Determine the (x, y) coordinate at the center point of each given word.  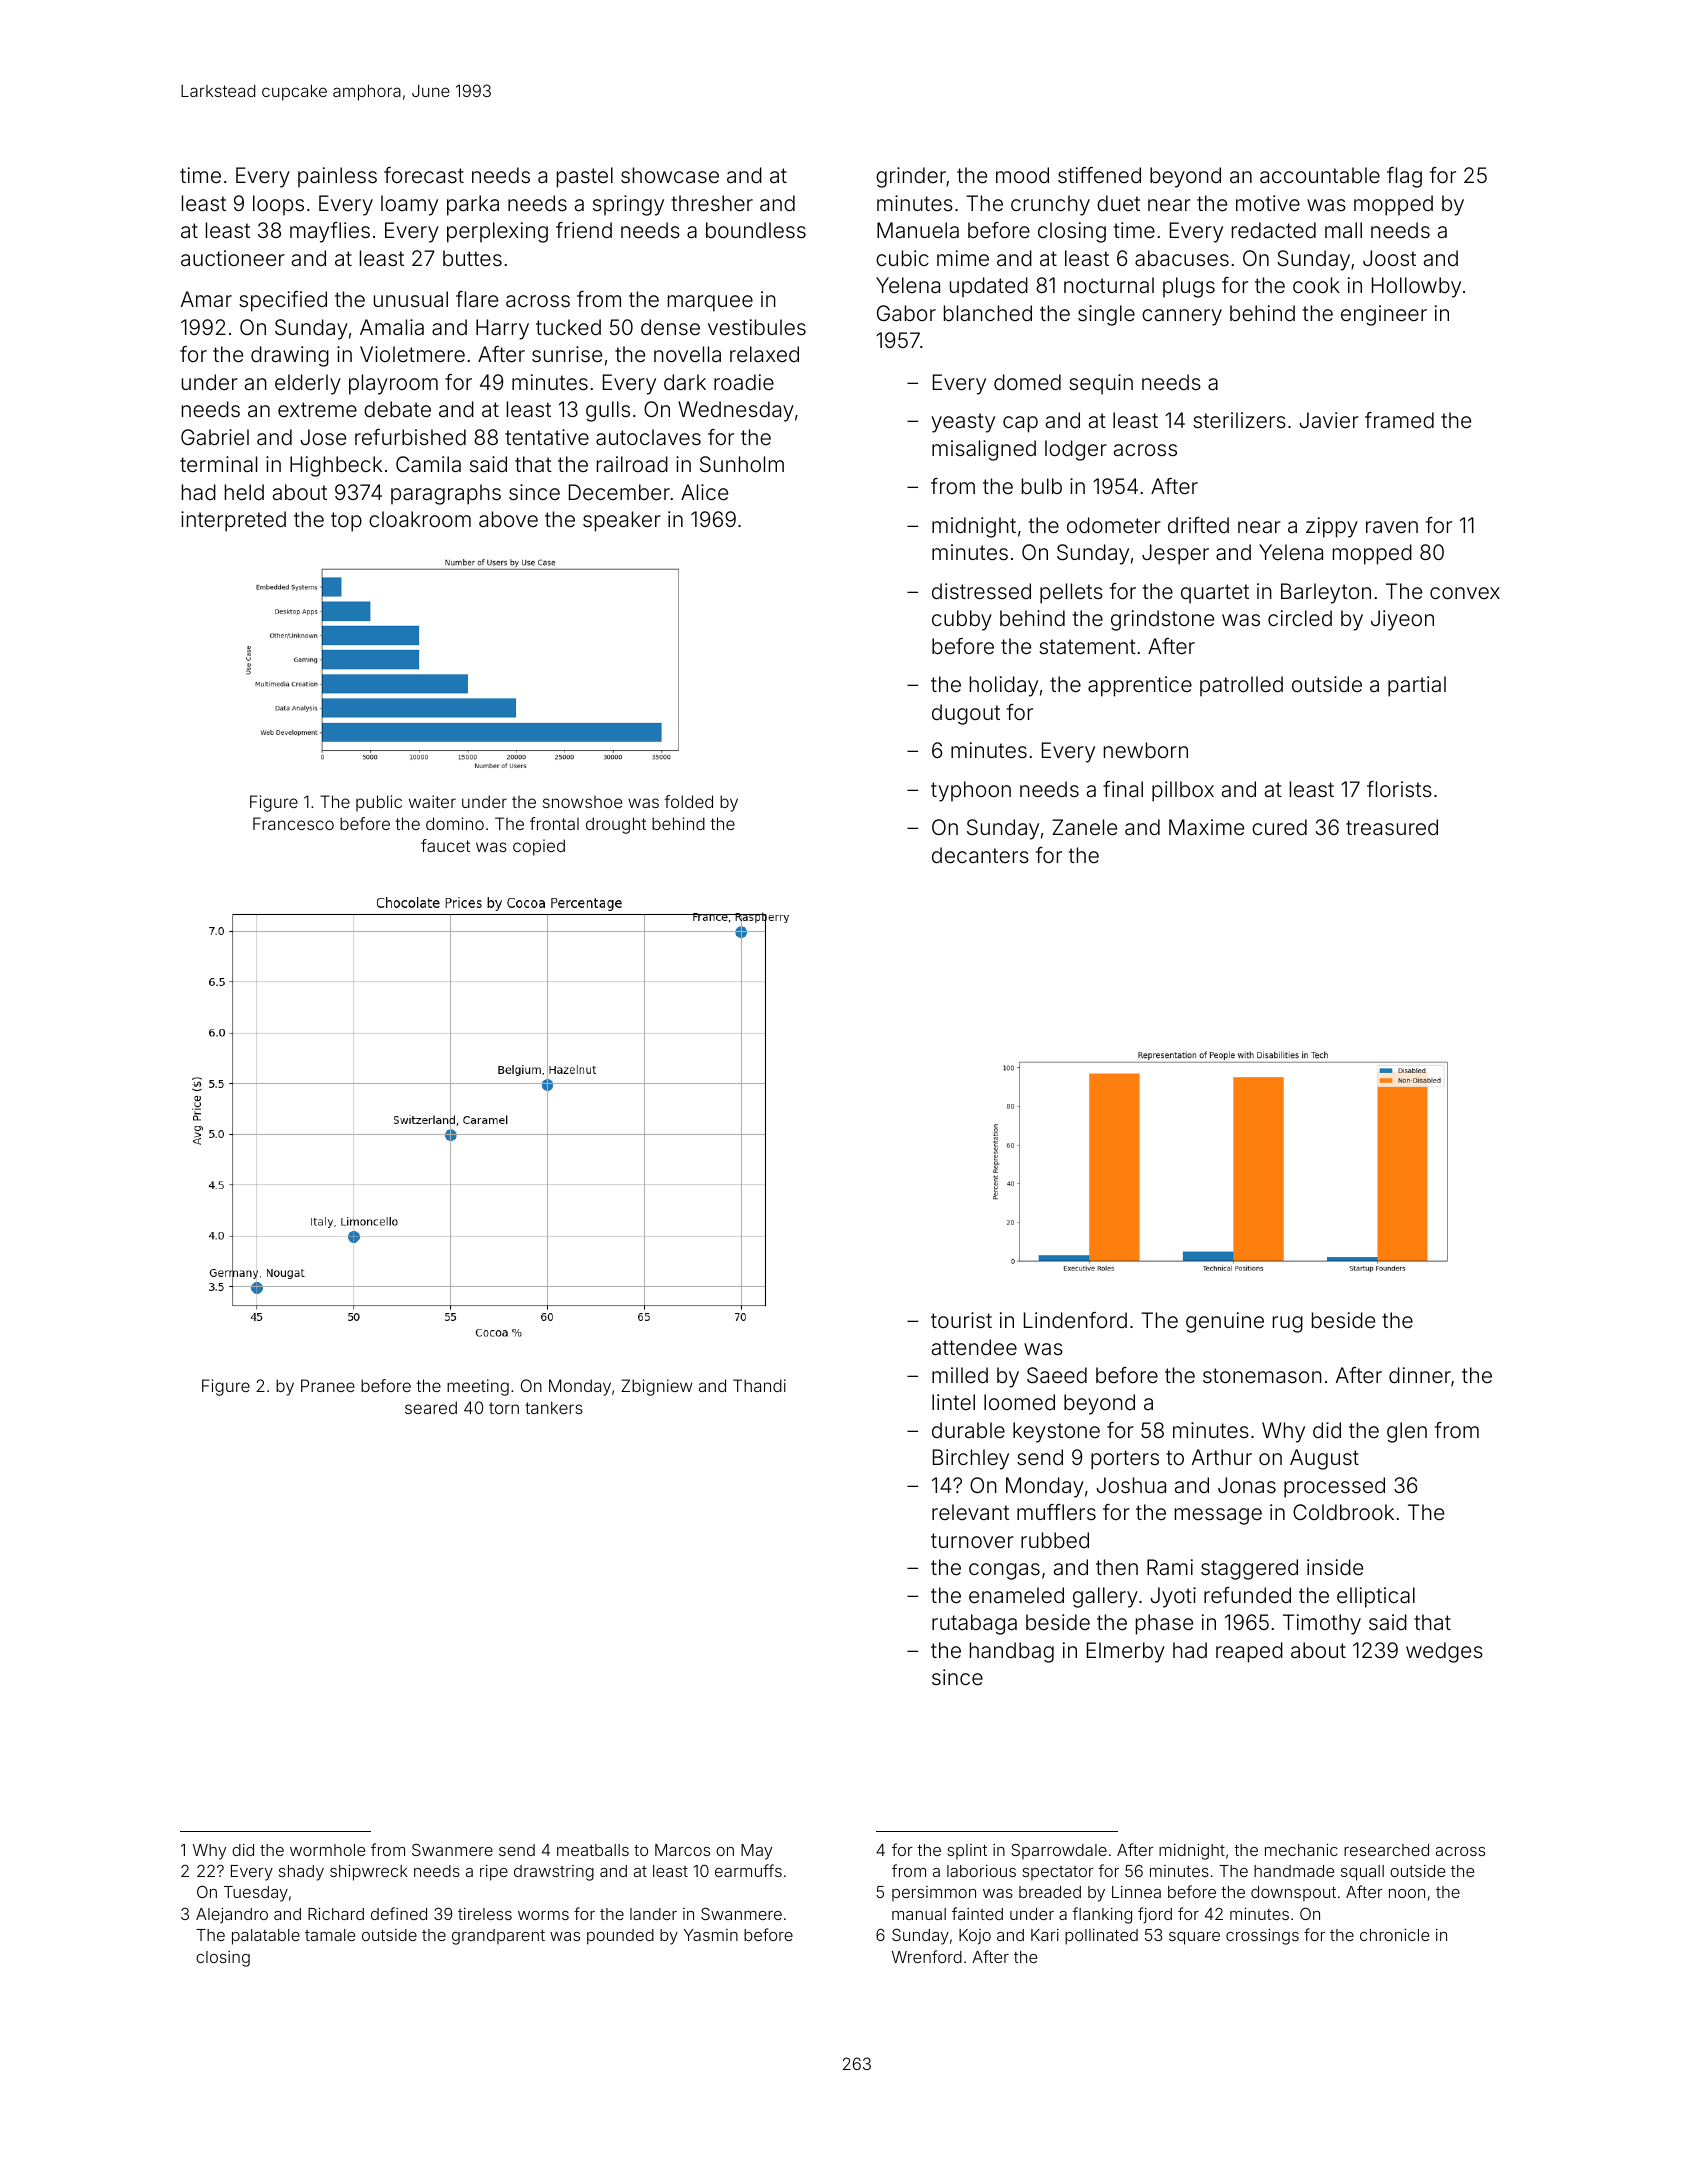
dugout (966, 714)
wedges (1444, 1652)
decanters (980, 855)
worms (543, 1915)
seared (431, 1407)
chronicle (1394, 1935)
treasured (1392, 827)
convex (1465, 593)
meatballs (593, 1850)
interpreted (233, 521)
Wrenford (927, 1956)
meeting (478, 1387)
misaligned (984, 450)
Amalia (392, 327)
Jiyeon (1402, 620)
